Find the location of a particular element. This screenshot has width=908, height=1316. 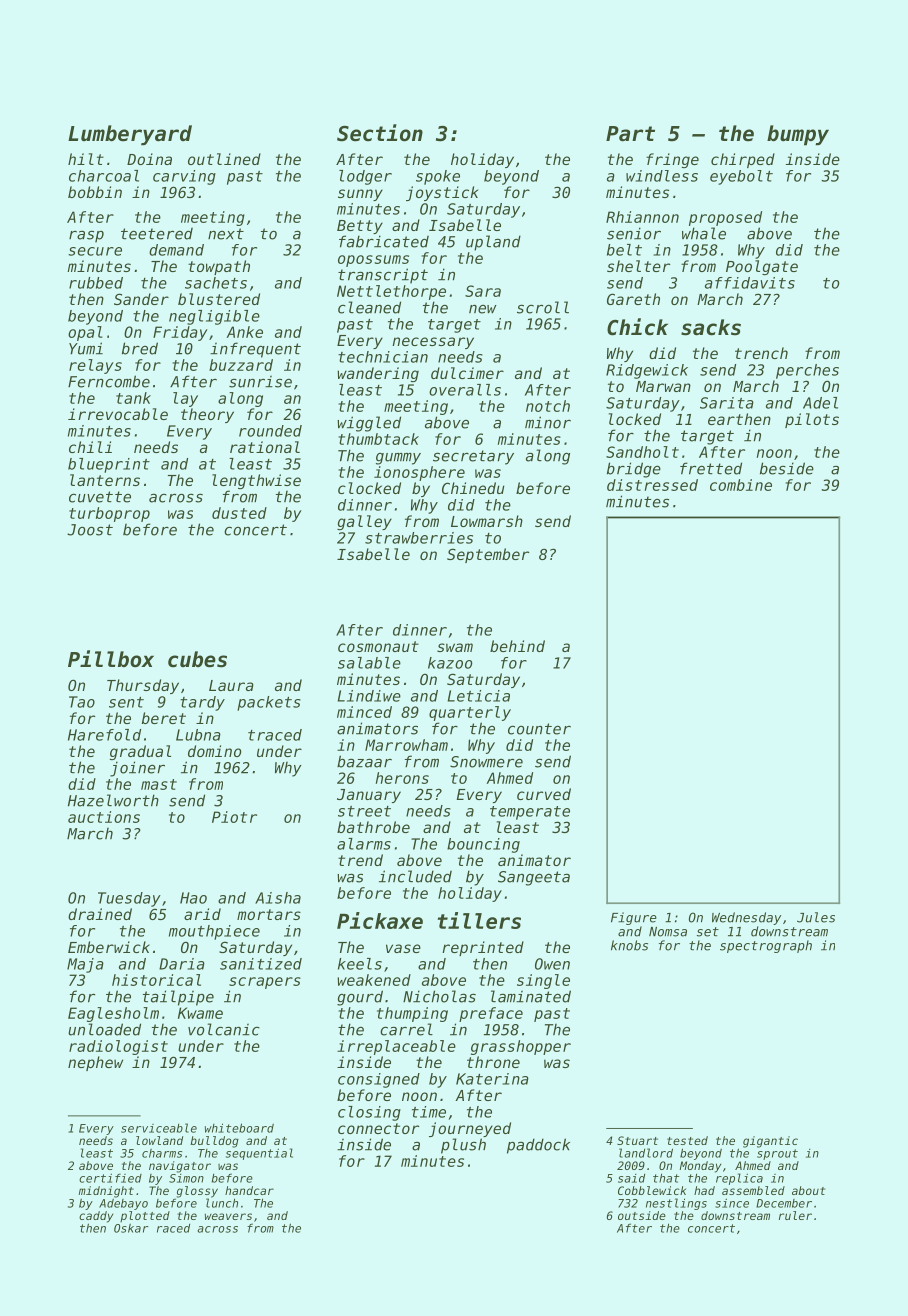

Stuart is located at coordinates (637, 1140).
